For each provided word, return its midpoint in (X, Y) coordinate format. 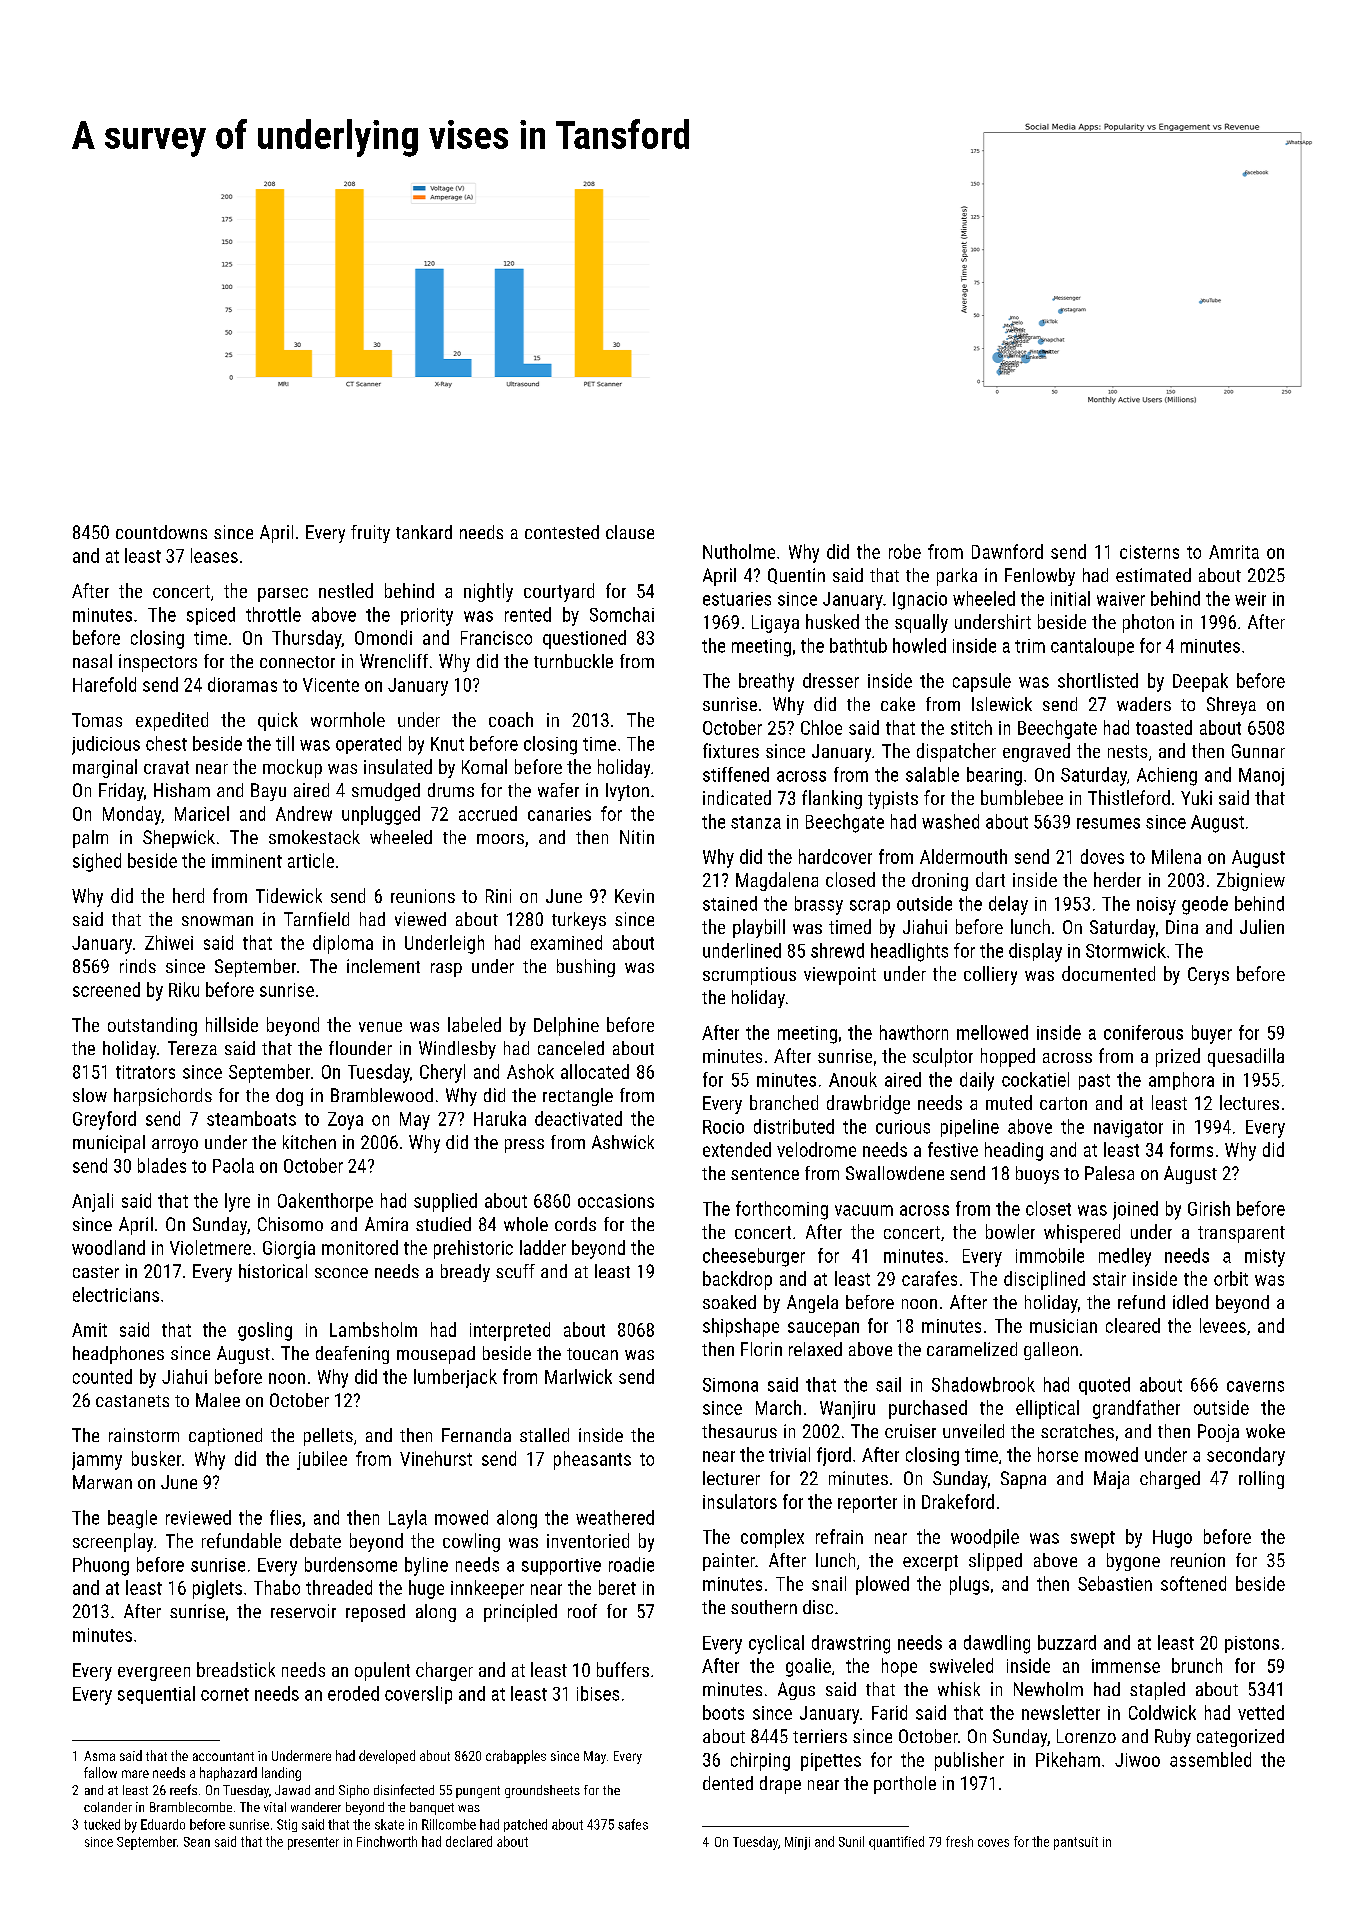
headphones (118, 1355)
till (285, 743)
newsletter (1061, 1712)
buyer (1212, 1034)
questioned (584, 639)
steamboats (251, 1118)
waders (1144, 704)
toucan (592, 1354)
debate (315, 1540)
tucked (102, 1824)
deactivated (578, 1118)
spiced (211, 616)
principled (520, 1613)
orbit (1231, 1278)
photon (1148, 623)
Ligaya (775, 624)
